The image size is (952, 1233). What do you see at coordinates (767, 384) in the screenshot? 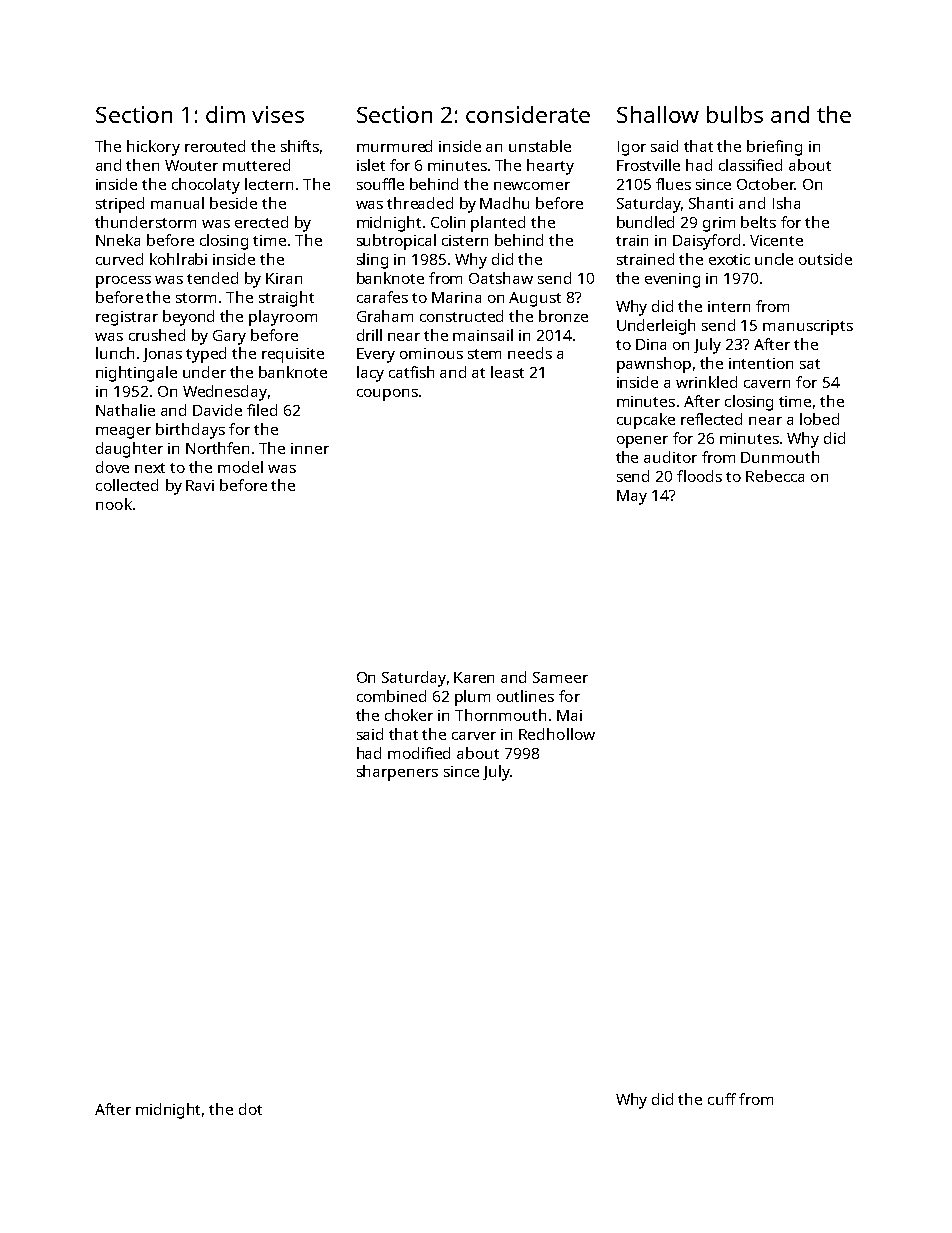
I see `cavern` at bounding box center [767, 384].
